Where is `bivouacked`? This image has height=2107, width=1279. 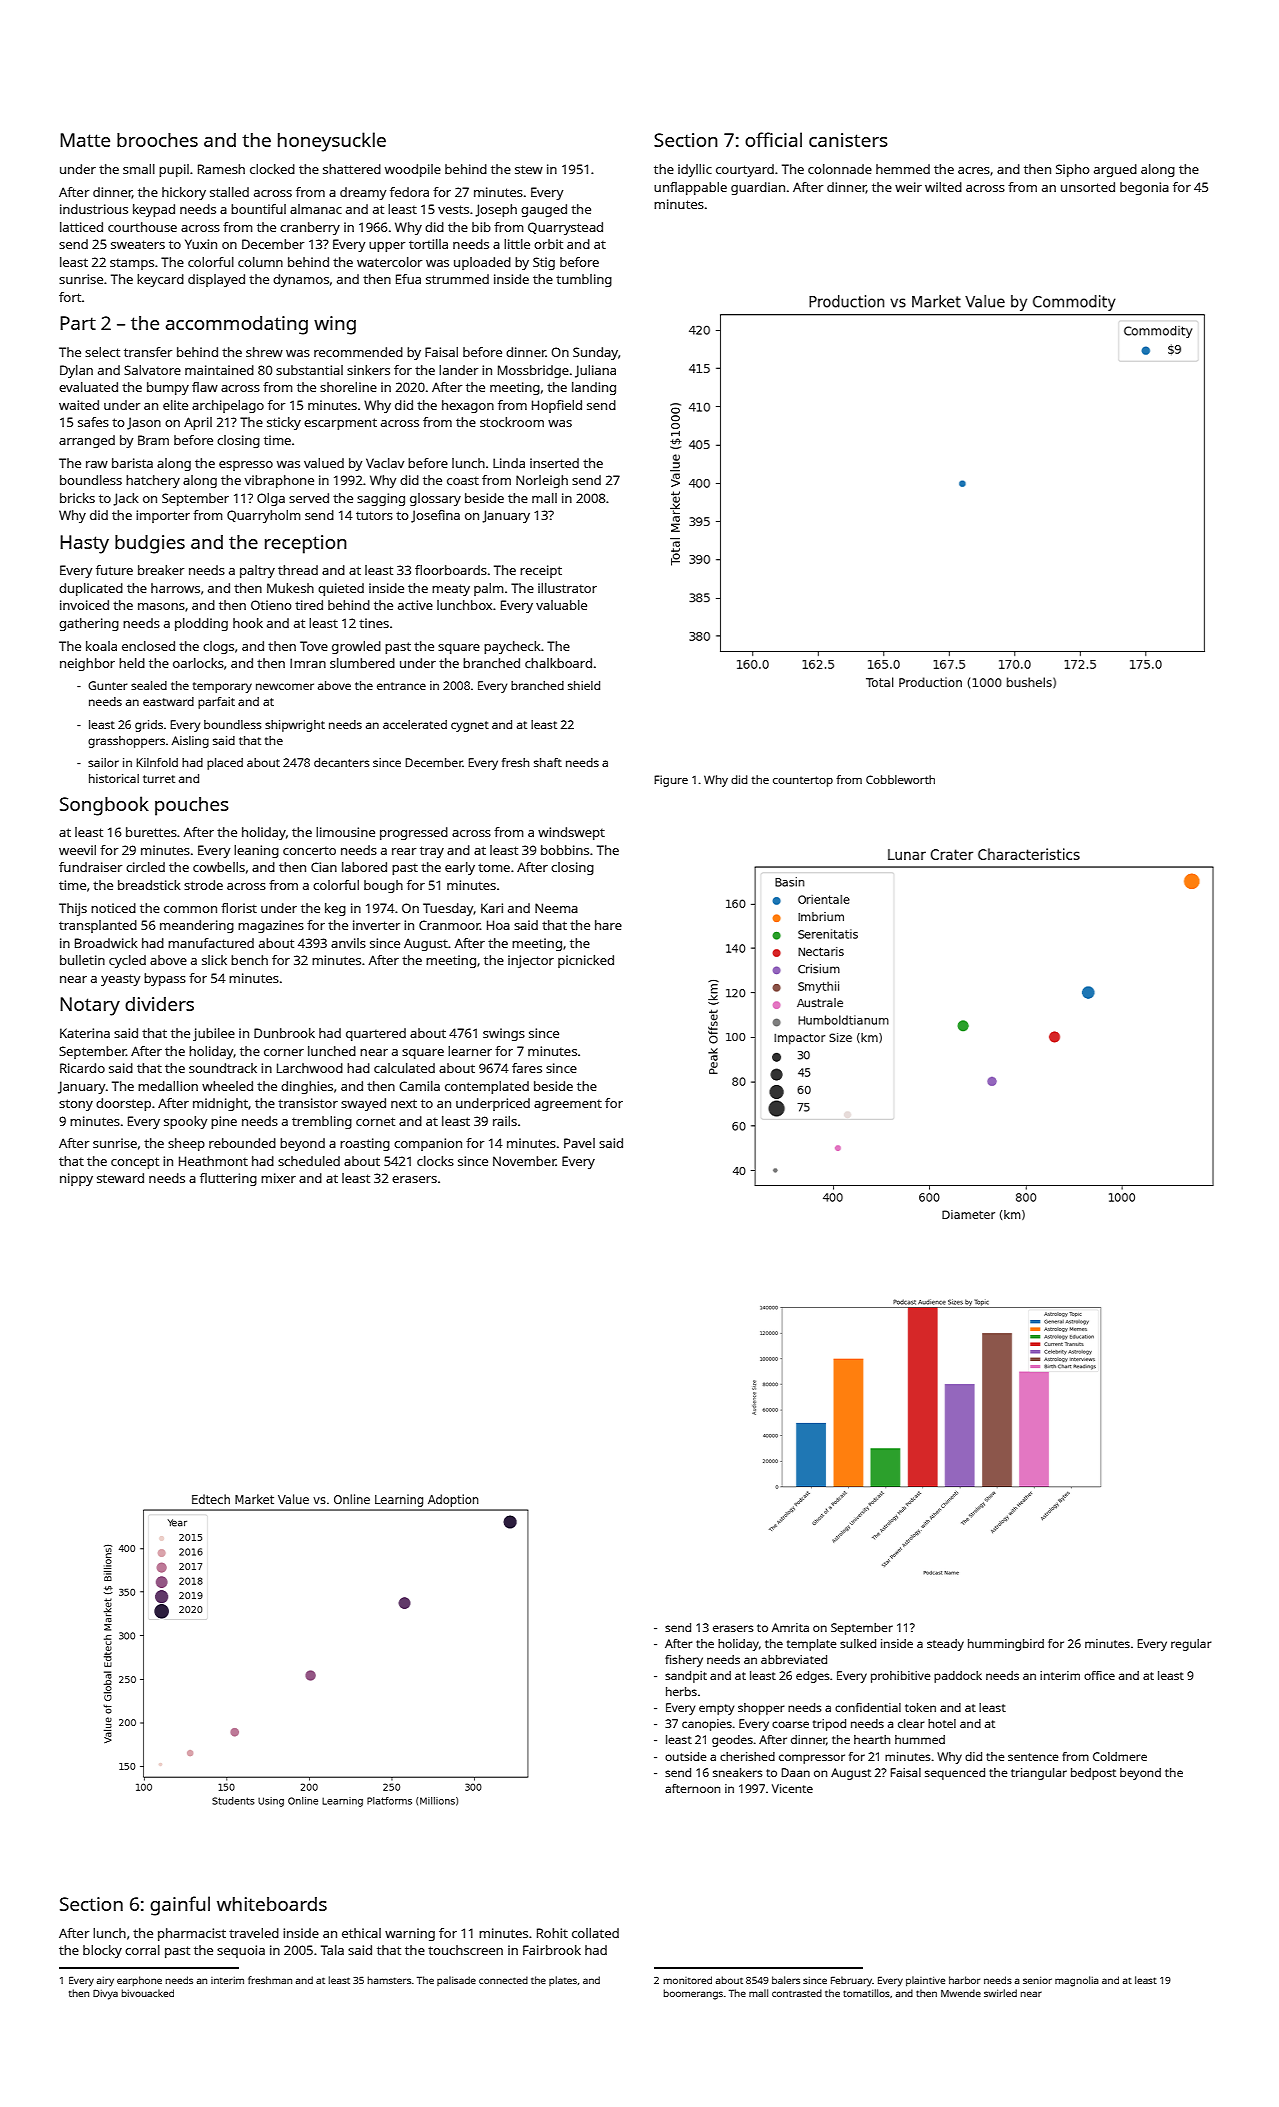 bivouacked is located at coordinates (148, 1993).
